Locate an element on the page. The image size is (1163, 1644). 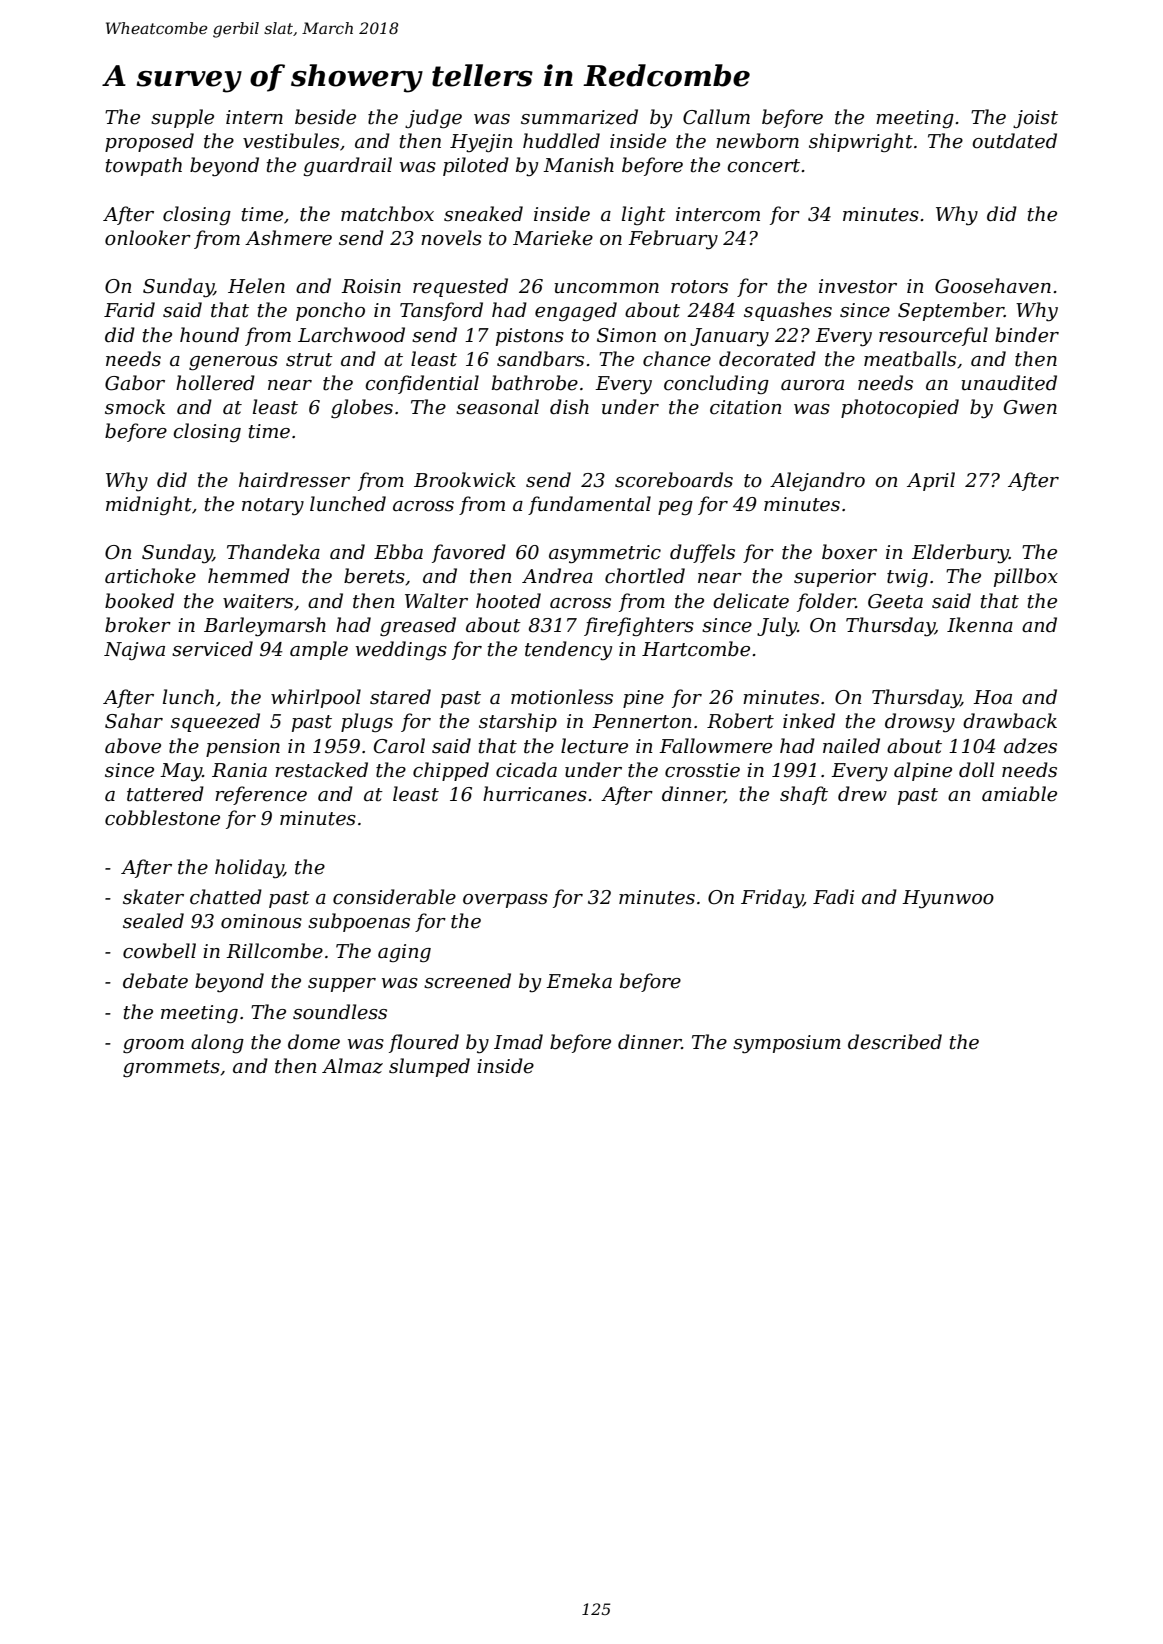
along is located at coordinates (217, 1043).
